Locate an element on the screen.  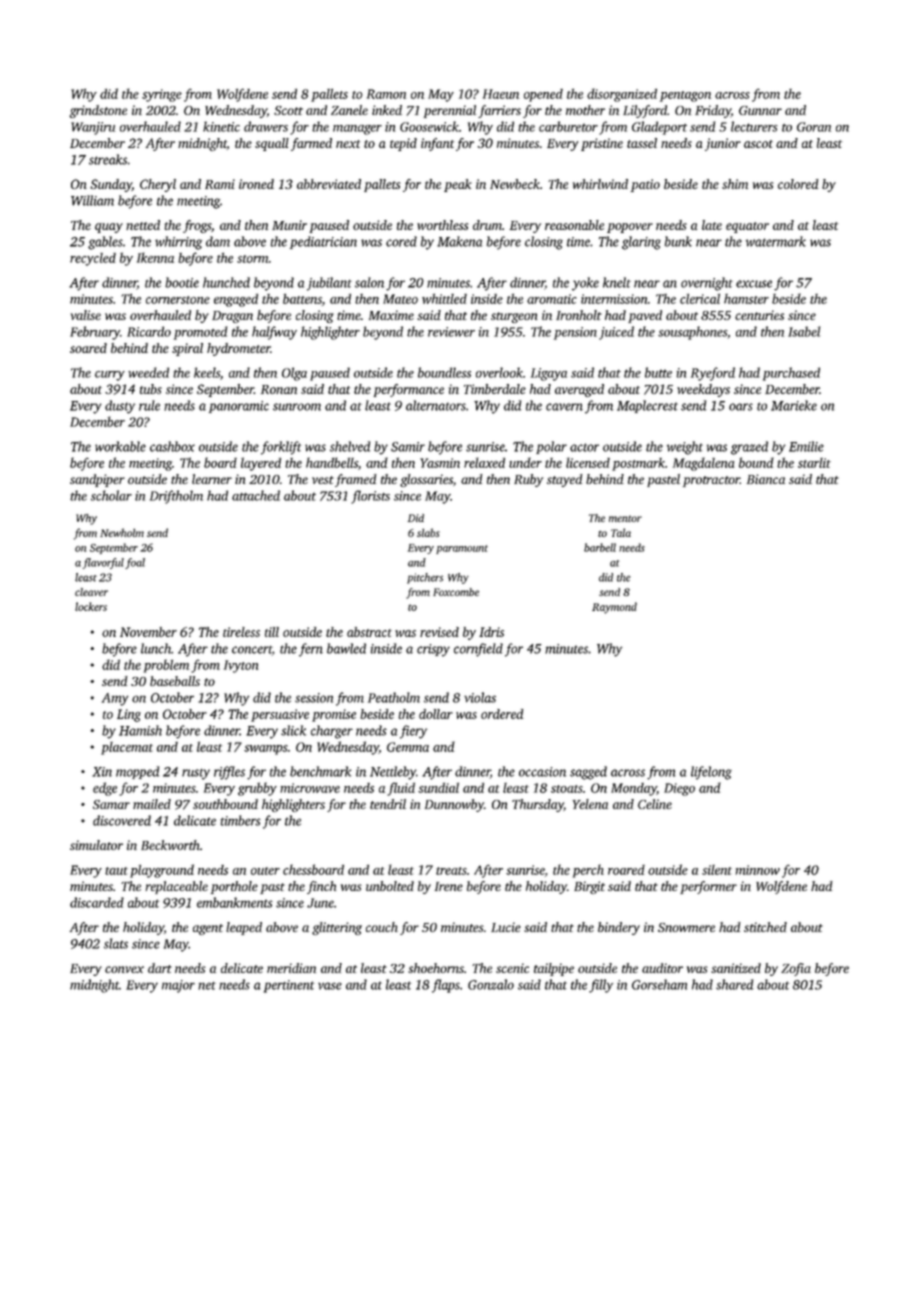
Celine is located at coordinates (655, 804).
